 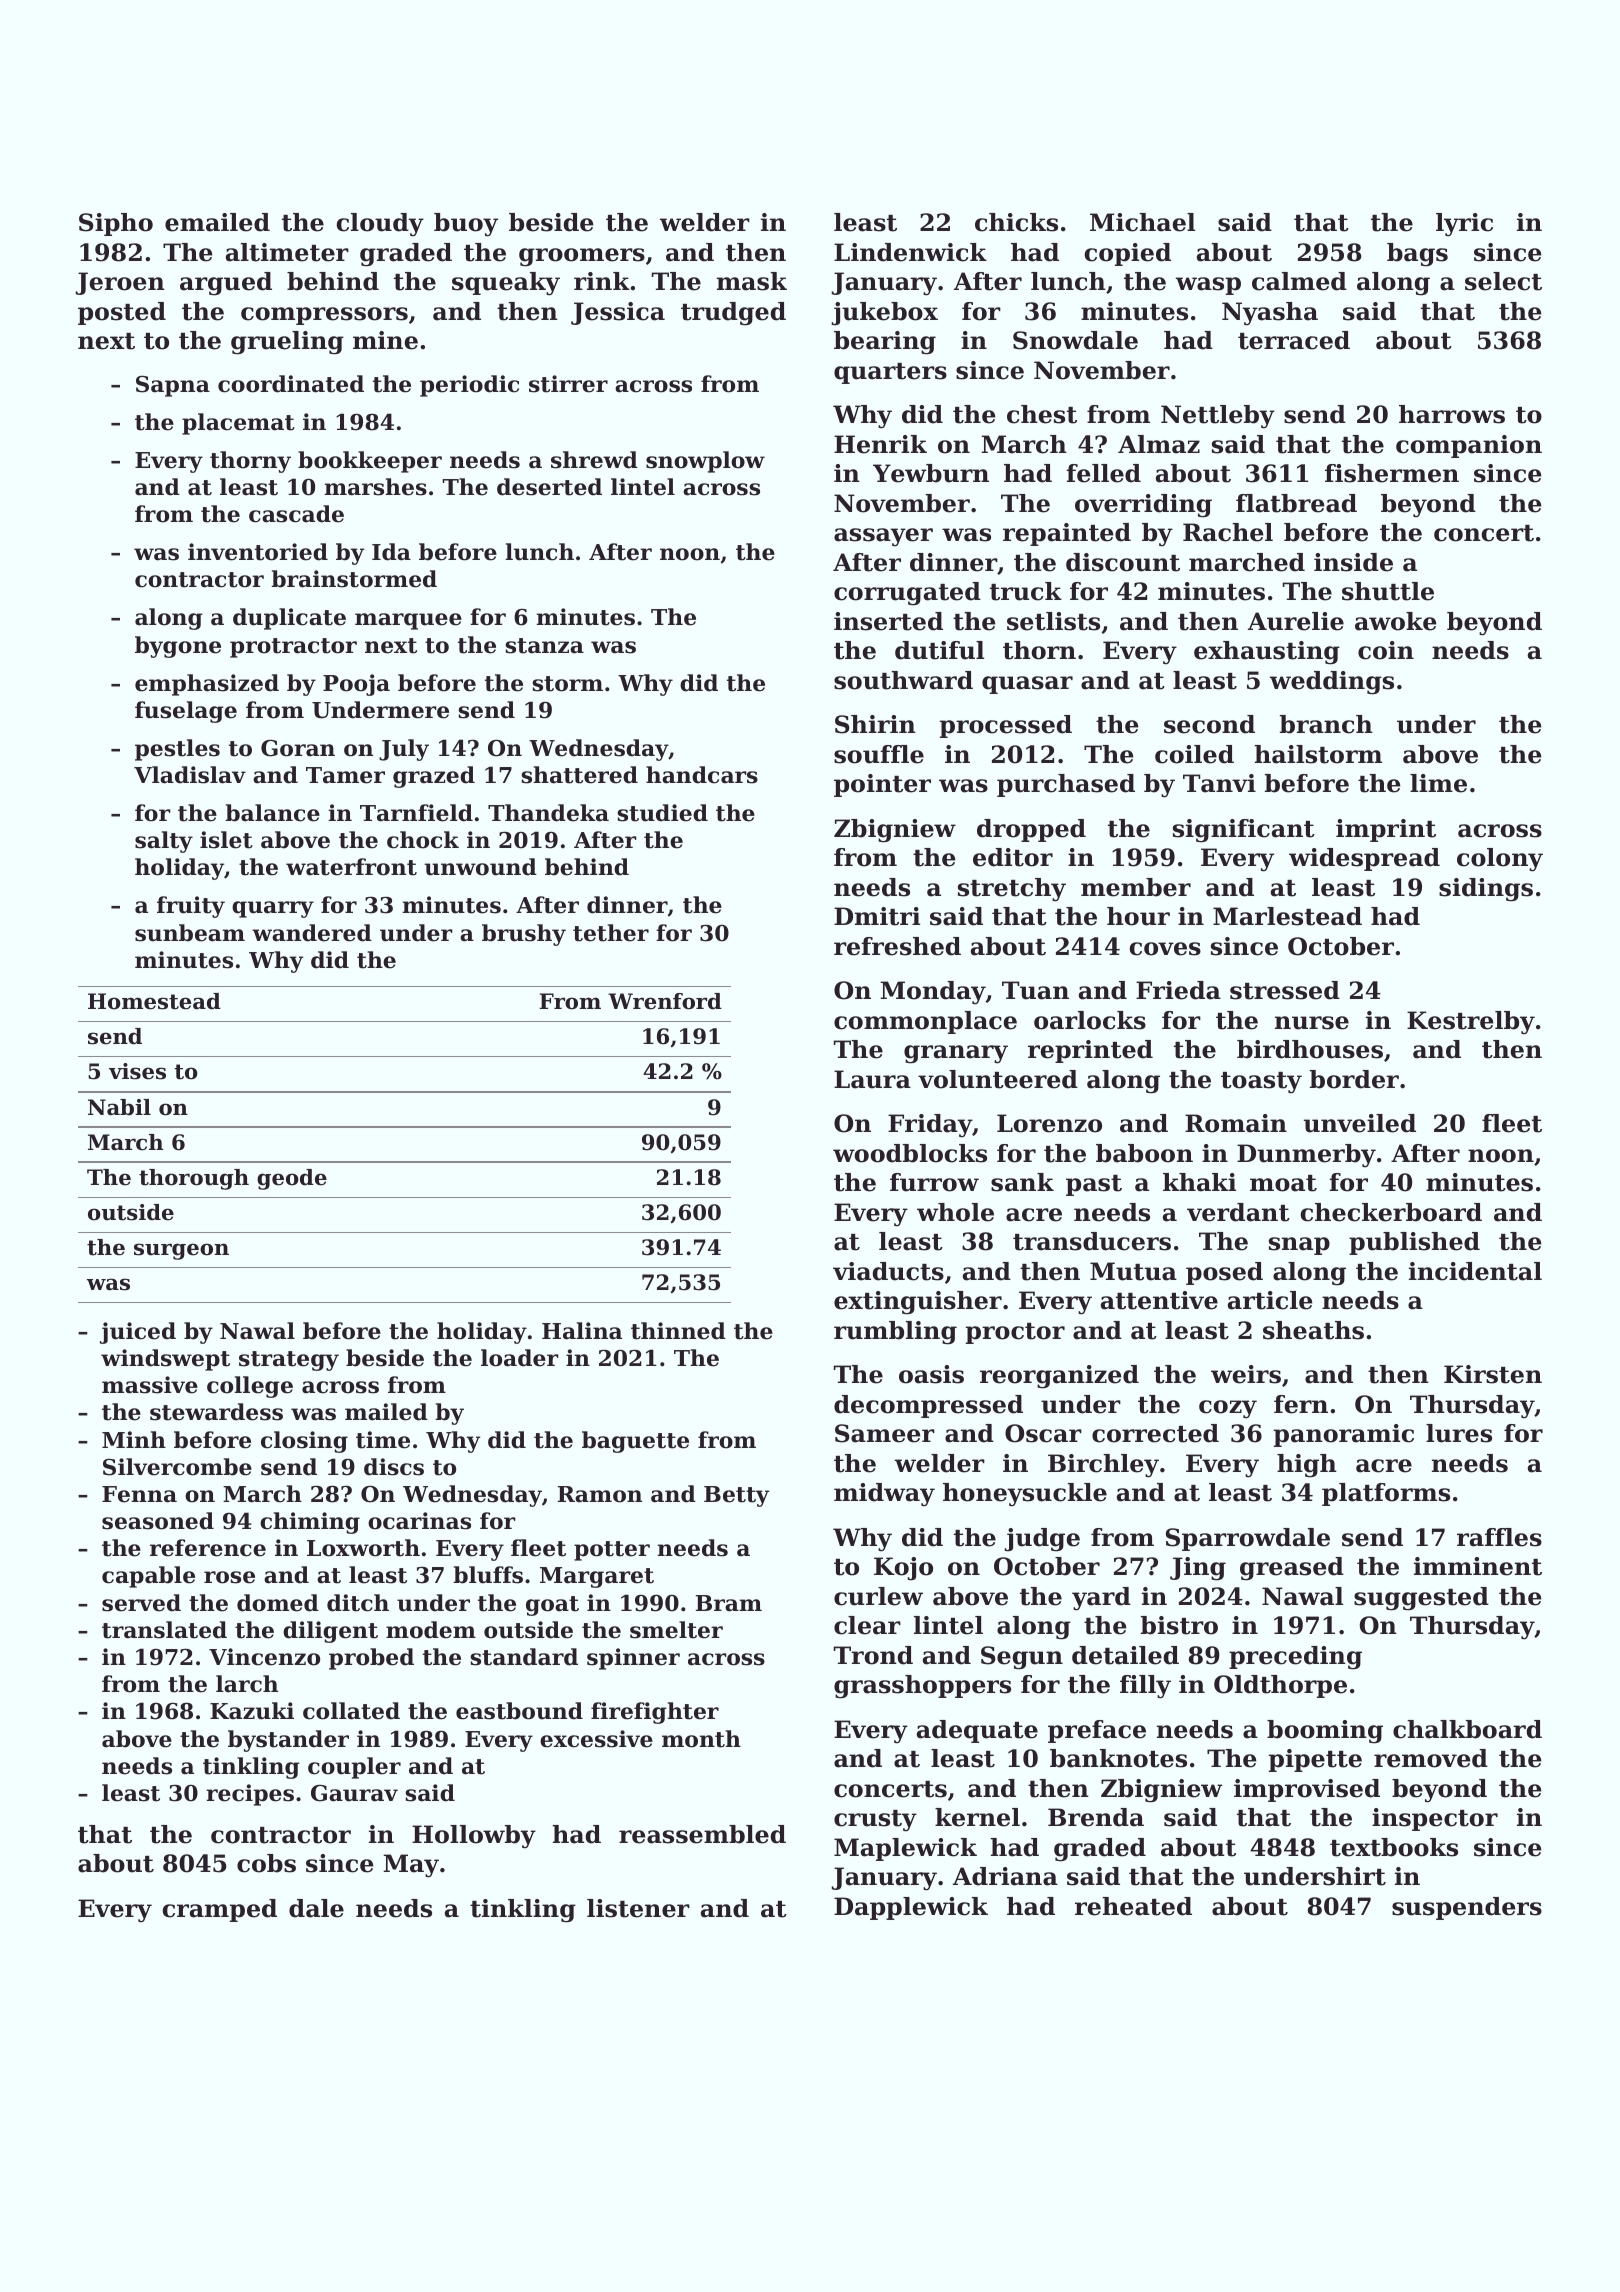 What do you see at coordinates (1219, 783) in the screenshot?
I see `Tanvi` at bounding box center [1219, 783].
